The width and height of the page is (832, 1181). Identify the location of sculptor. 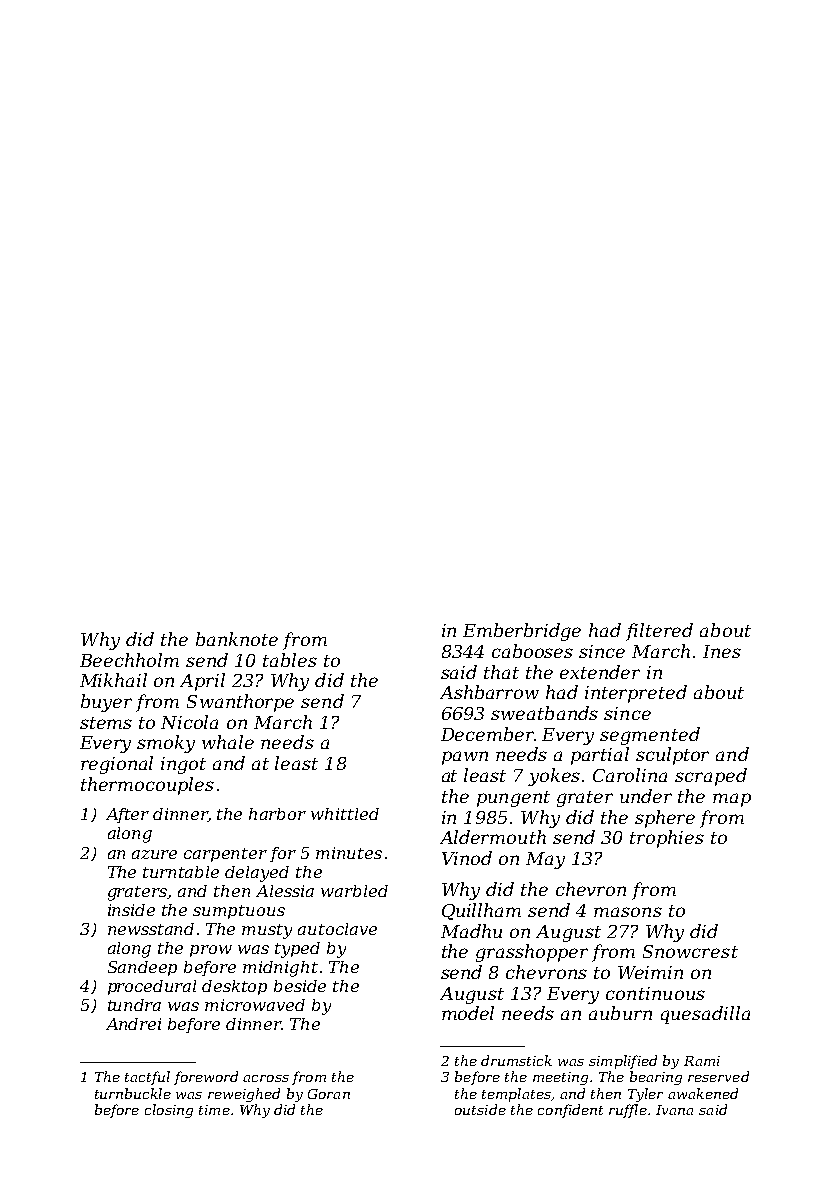
(672, 756).
